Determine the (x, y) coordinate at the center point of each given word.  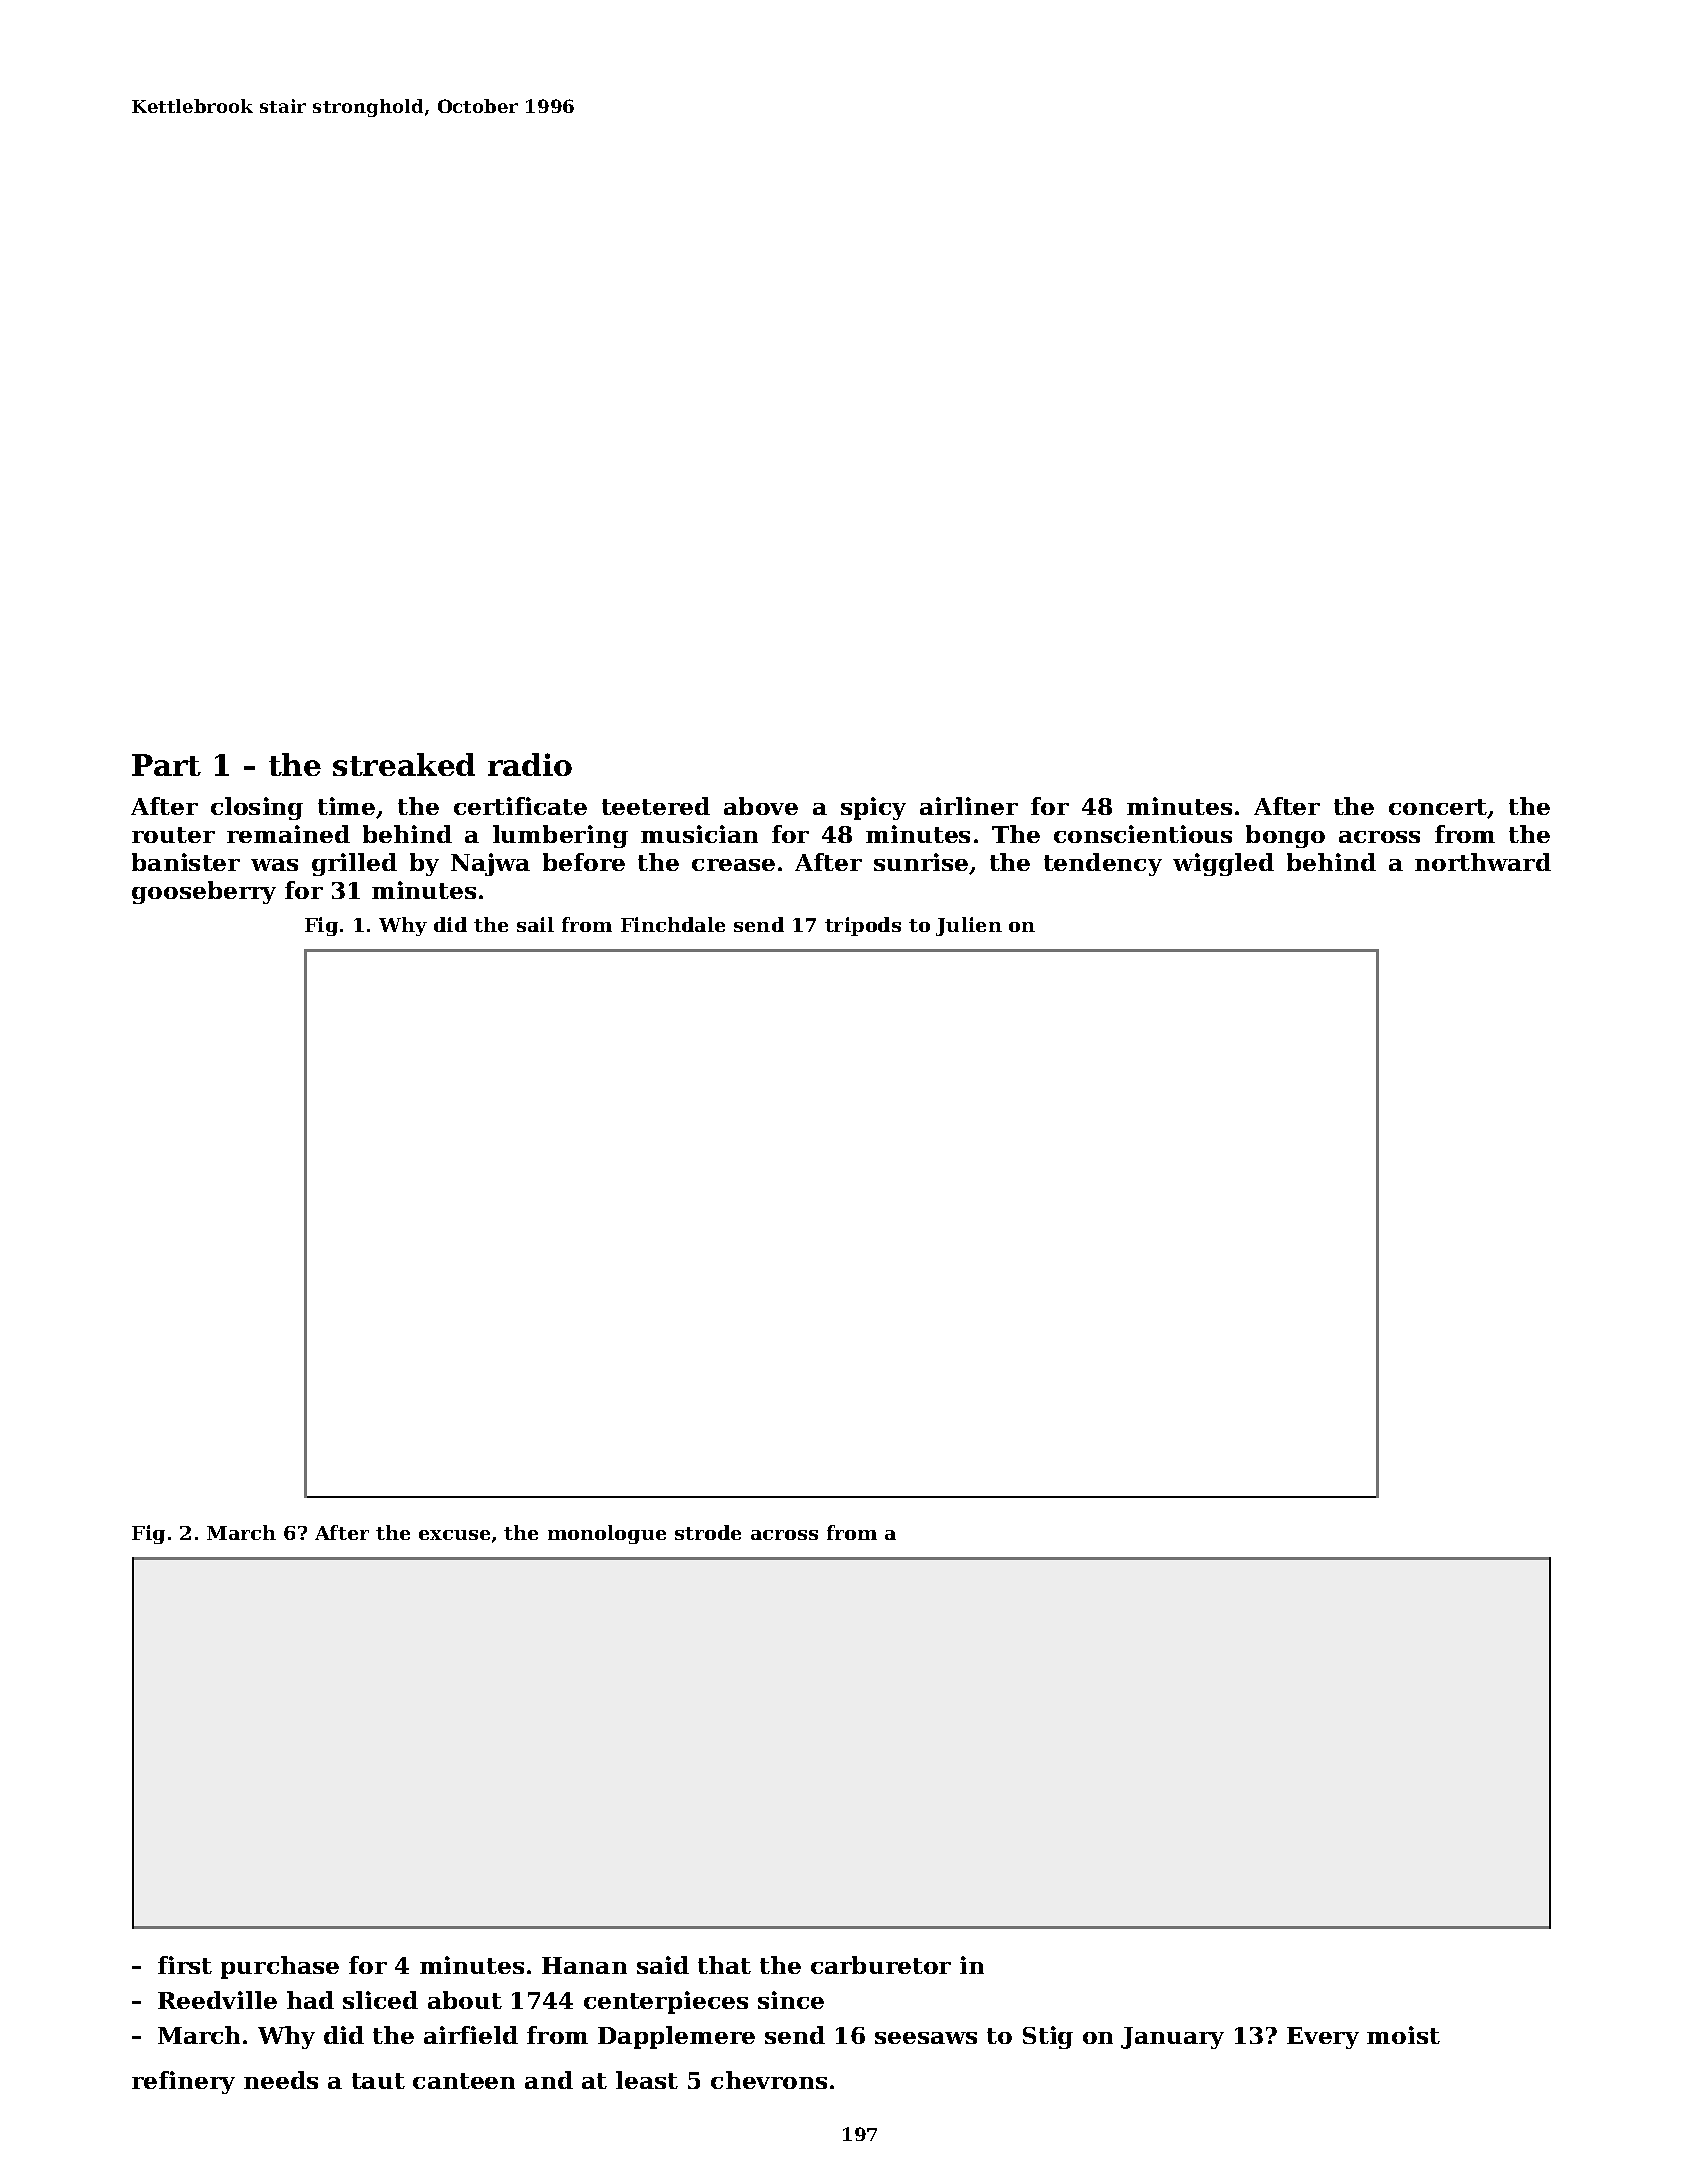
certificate (520, 806)
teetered (656, 806)
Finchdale (673, 924)
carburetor (881, 1965)
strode (708, 1532)
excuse (454, 1535)
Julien (969, 926)
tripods (863, 926)
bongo (1285, 836)
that (724, 1965)
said (663, 1965)
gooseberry (204, 892)
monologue (607, 1534)
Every (1323, 2038)
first (185, 1965)
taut (378, 2081)
